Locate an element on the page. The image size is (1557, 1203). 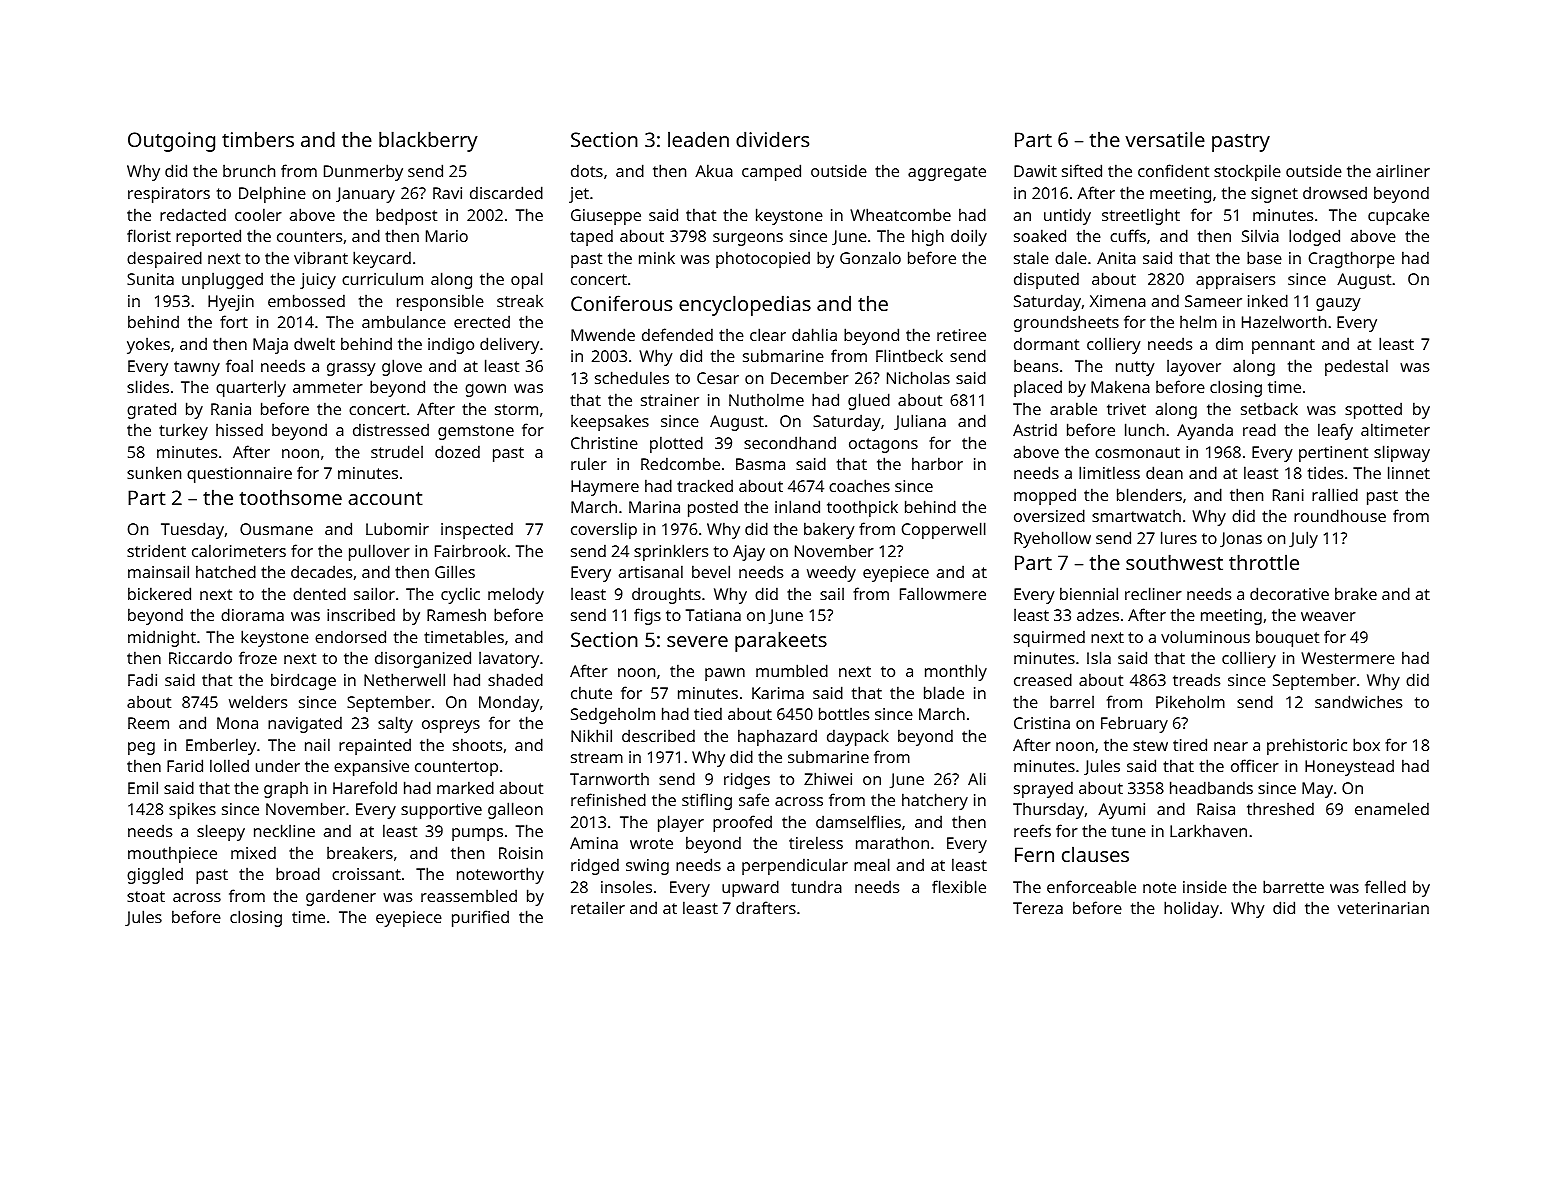
aggregate is located at coordinates (947, 173).
